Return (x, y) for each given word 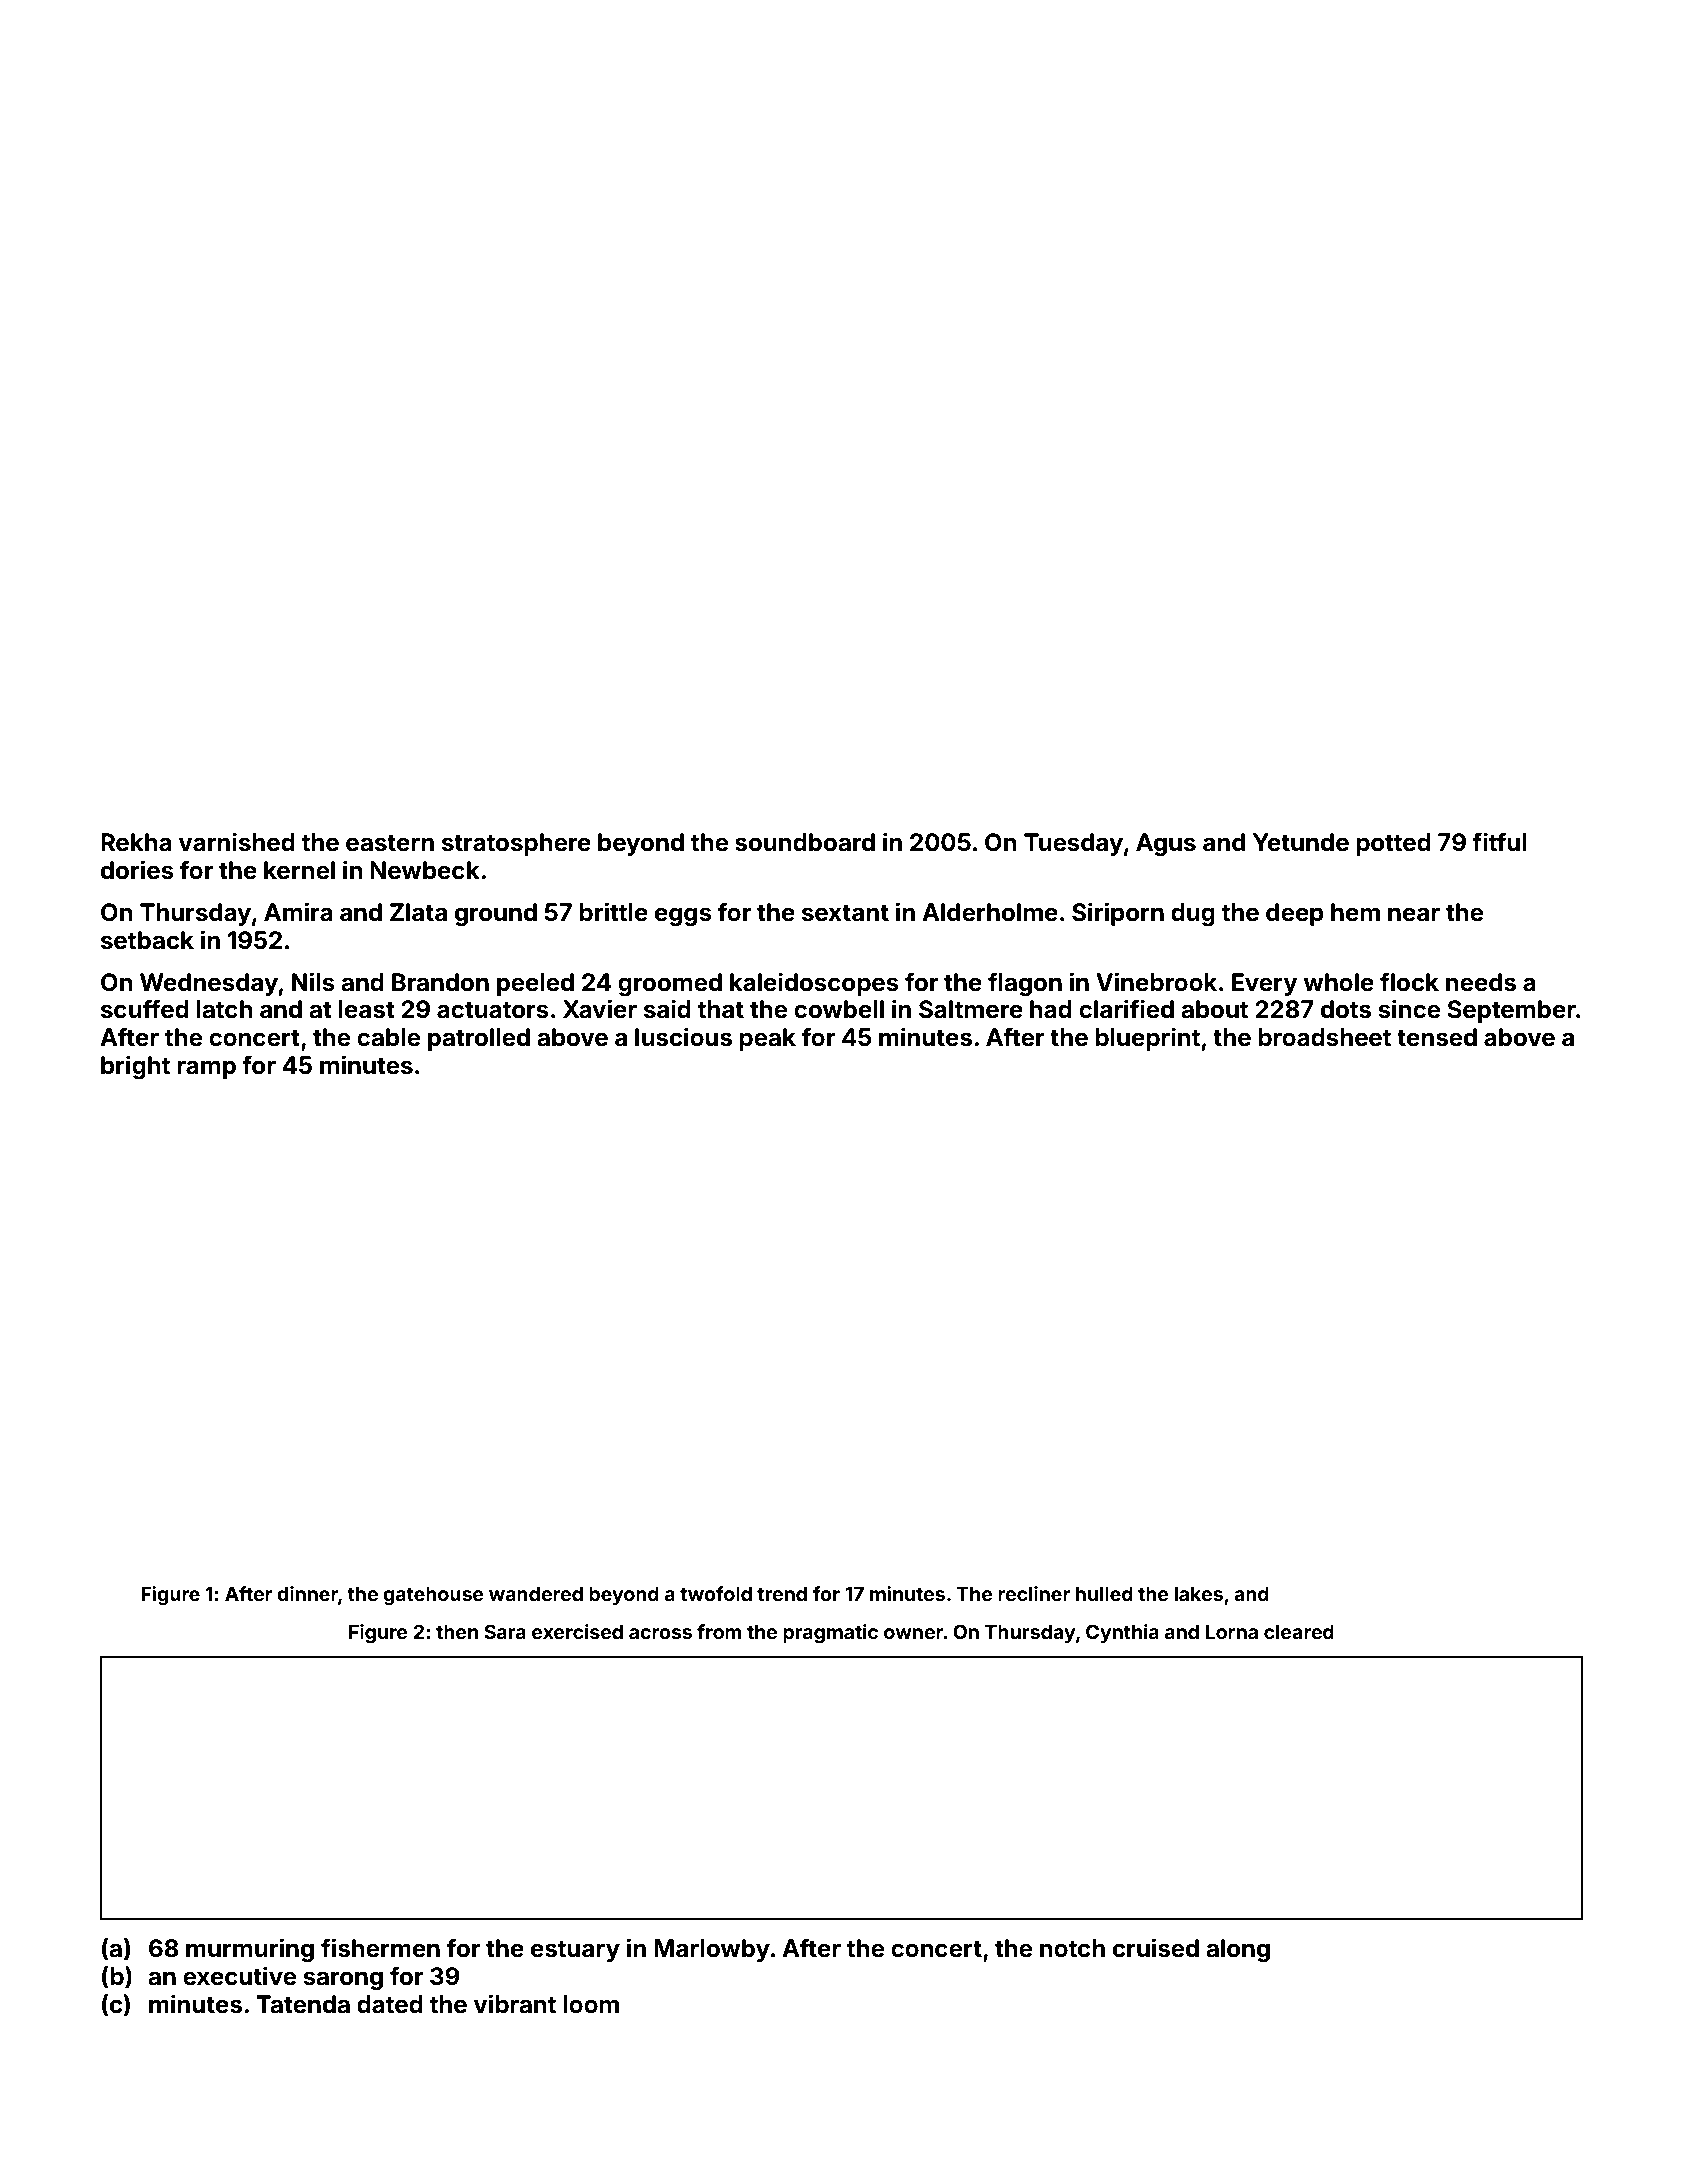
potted (1393, 844)
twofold (716, 1593)
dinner (307, 1593)
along (1238, 1950)
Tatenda (303, 2004)
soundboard (805, 842)
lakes (1199, 1594)
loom (591, 2004)
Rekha (136, 842)
